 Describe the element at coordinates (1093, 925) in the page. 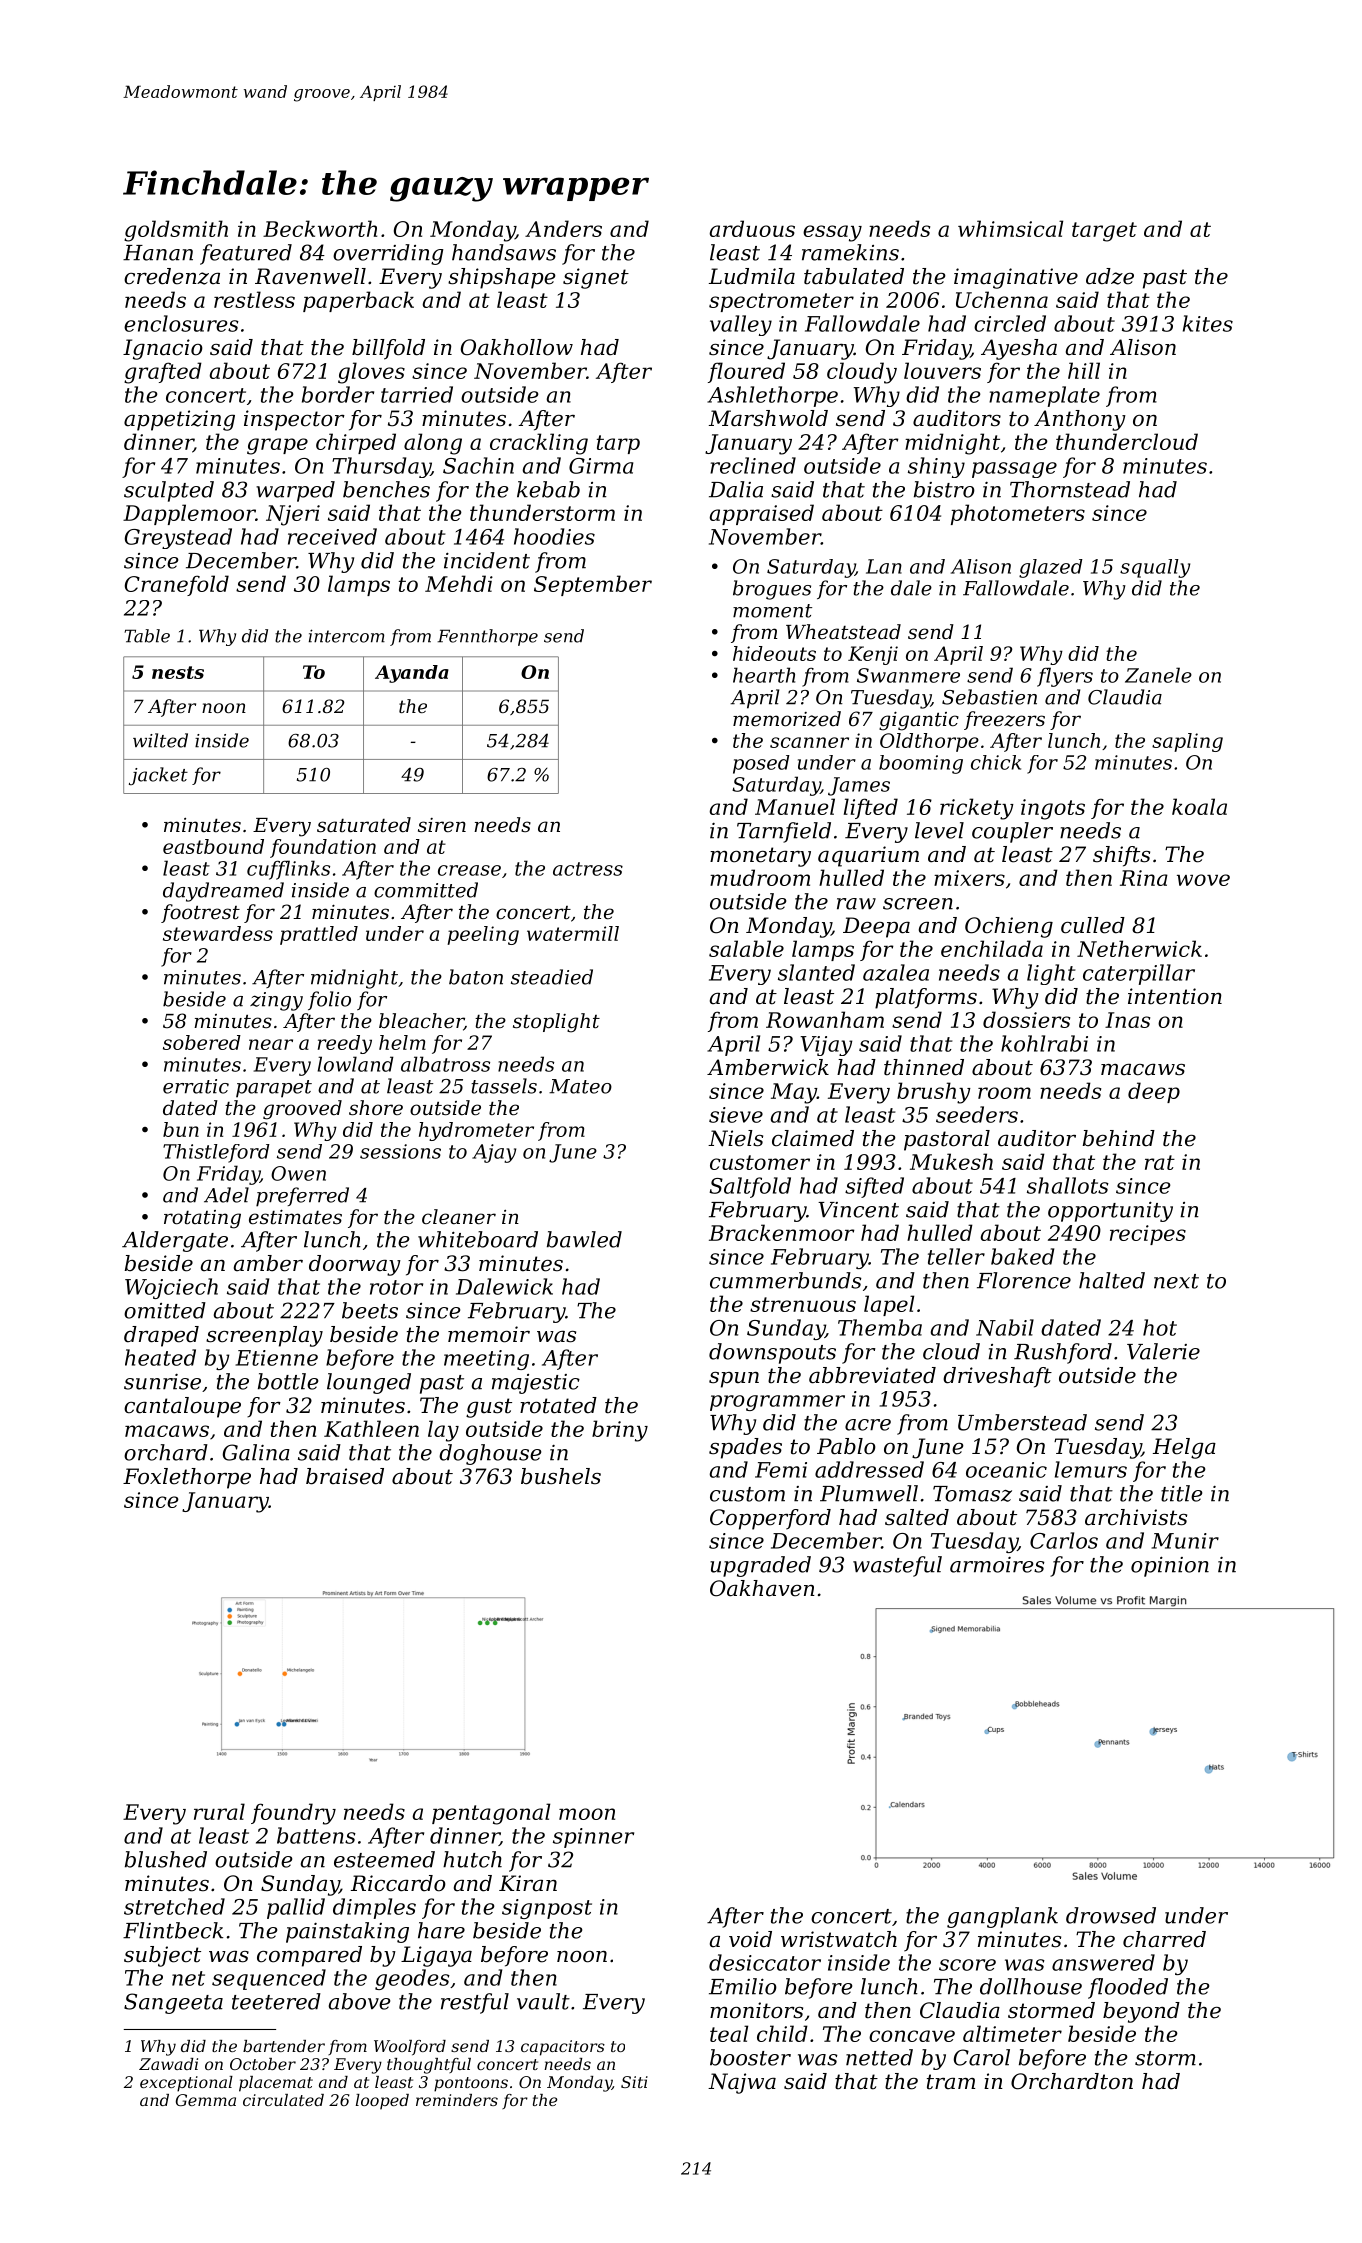

I see `culled` at that location.
